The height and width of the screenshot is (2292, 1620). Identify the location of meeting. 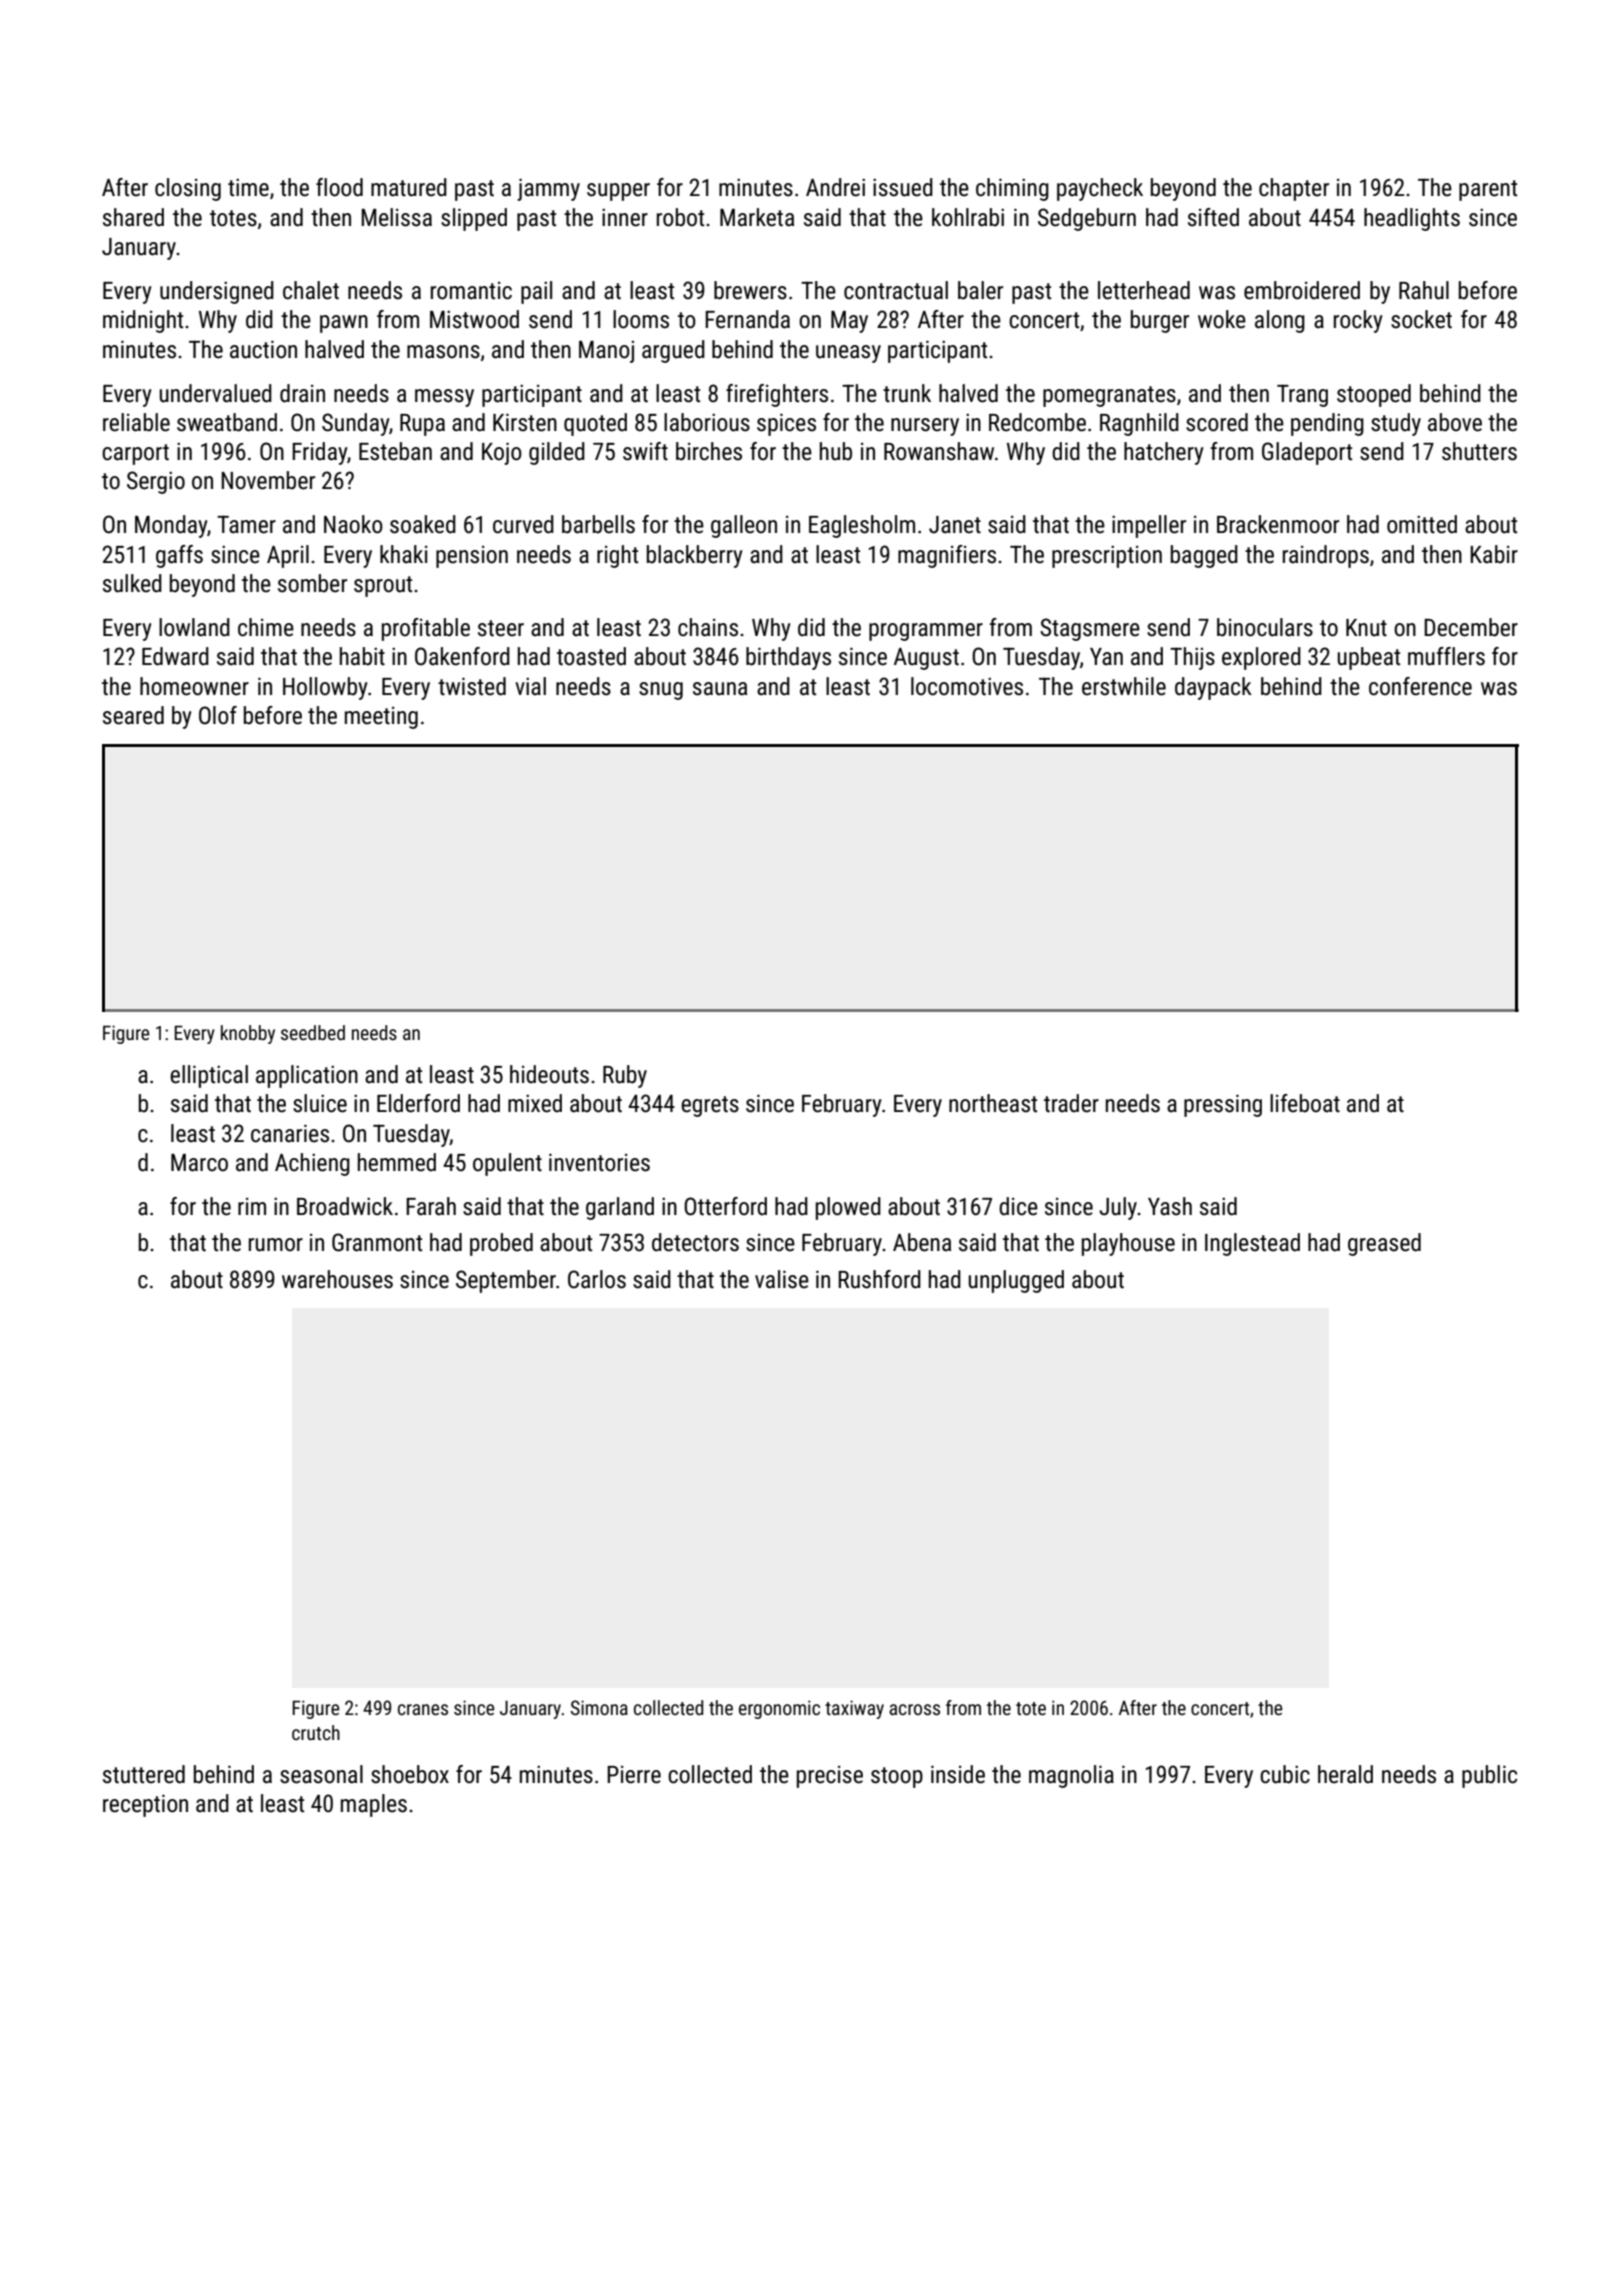
(381, 718).
